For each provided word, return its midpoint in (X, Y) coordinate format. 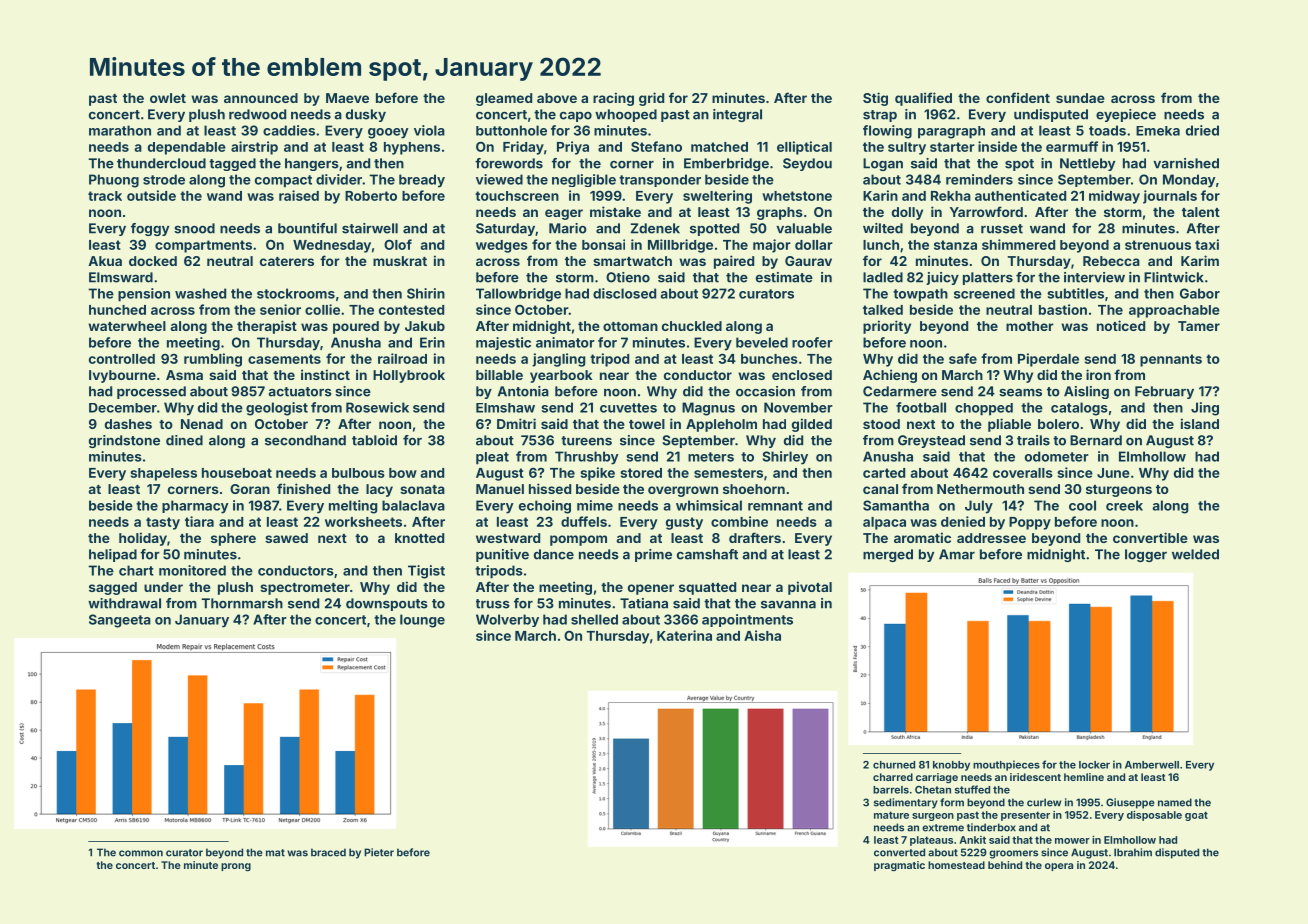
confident (1018, 97)
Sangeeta (120, 621)
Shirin (426, 293)
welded (1195, 554)
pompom (578, 540)
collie (322, 309)
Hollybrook (409, 376)
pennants (1171, 360)
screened (984, 293)
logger (1146, 555)
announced (261, 98)
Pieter (379, 852)
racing (613, 99)
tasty (163, 523)
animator (565, 342)
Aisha (762, 635)
